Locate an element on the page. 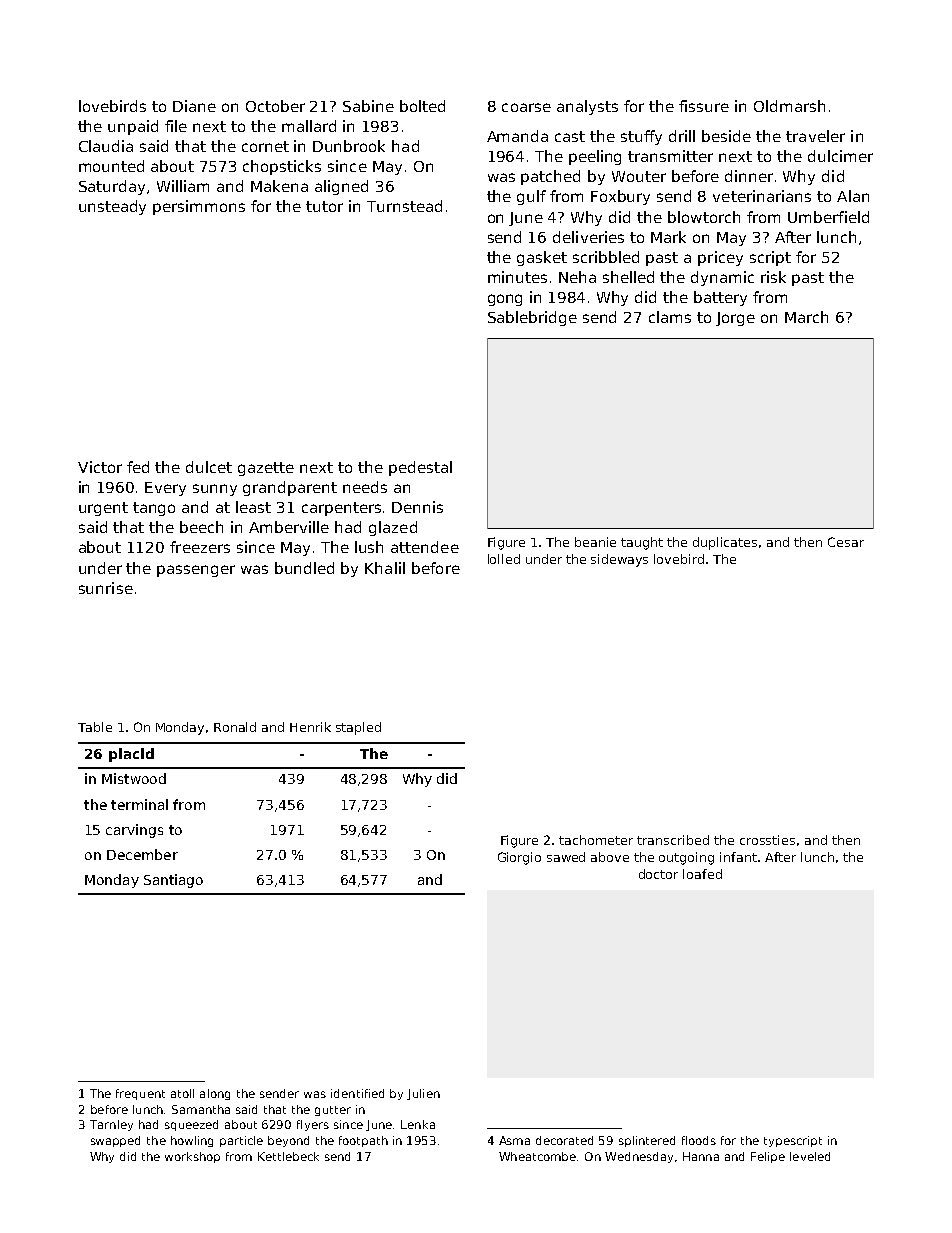  Sablebridge is located at coordinates (532, 318).
